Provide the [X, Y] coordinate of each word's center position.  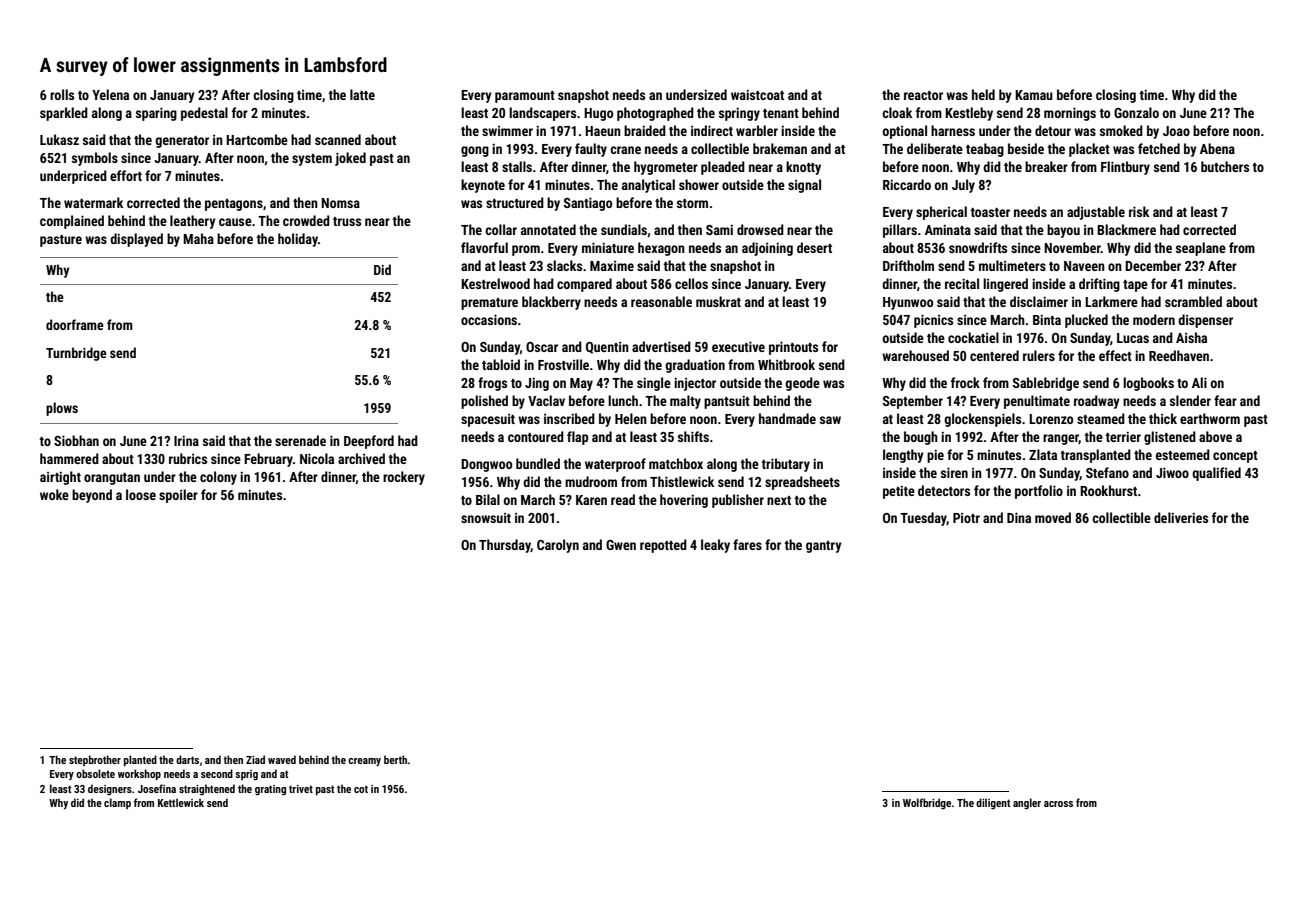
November [1072, 247]
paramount [525, 97]
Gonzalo [1136, 112]
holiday [298, 240]
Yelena [110, 94]
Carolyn [558, 546]
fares [747, 544]
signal [804, 186]
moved [1053, 517]
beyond [92, 496]
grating [270, 790]
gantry [824, 547]
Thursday [505, 546]
